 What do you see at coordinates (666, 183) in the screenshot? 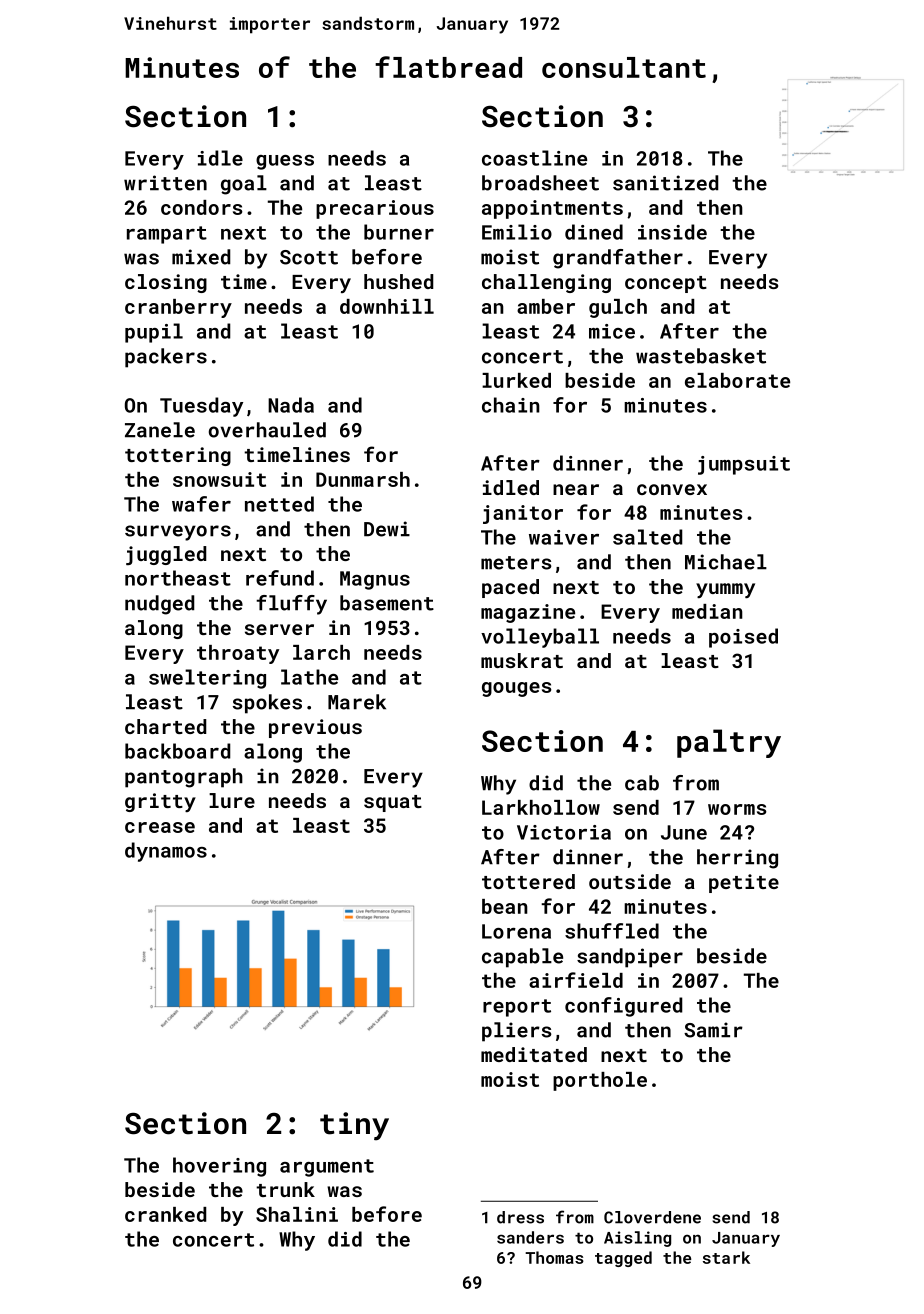
I see `sanitized` at bounding box center [666, 183].
